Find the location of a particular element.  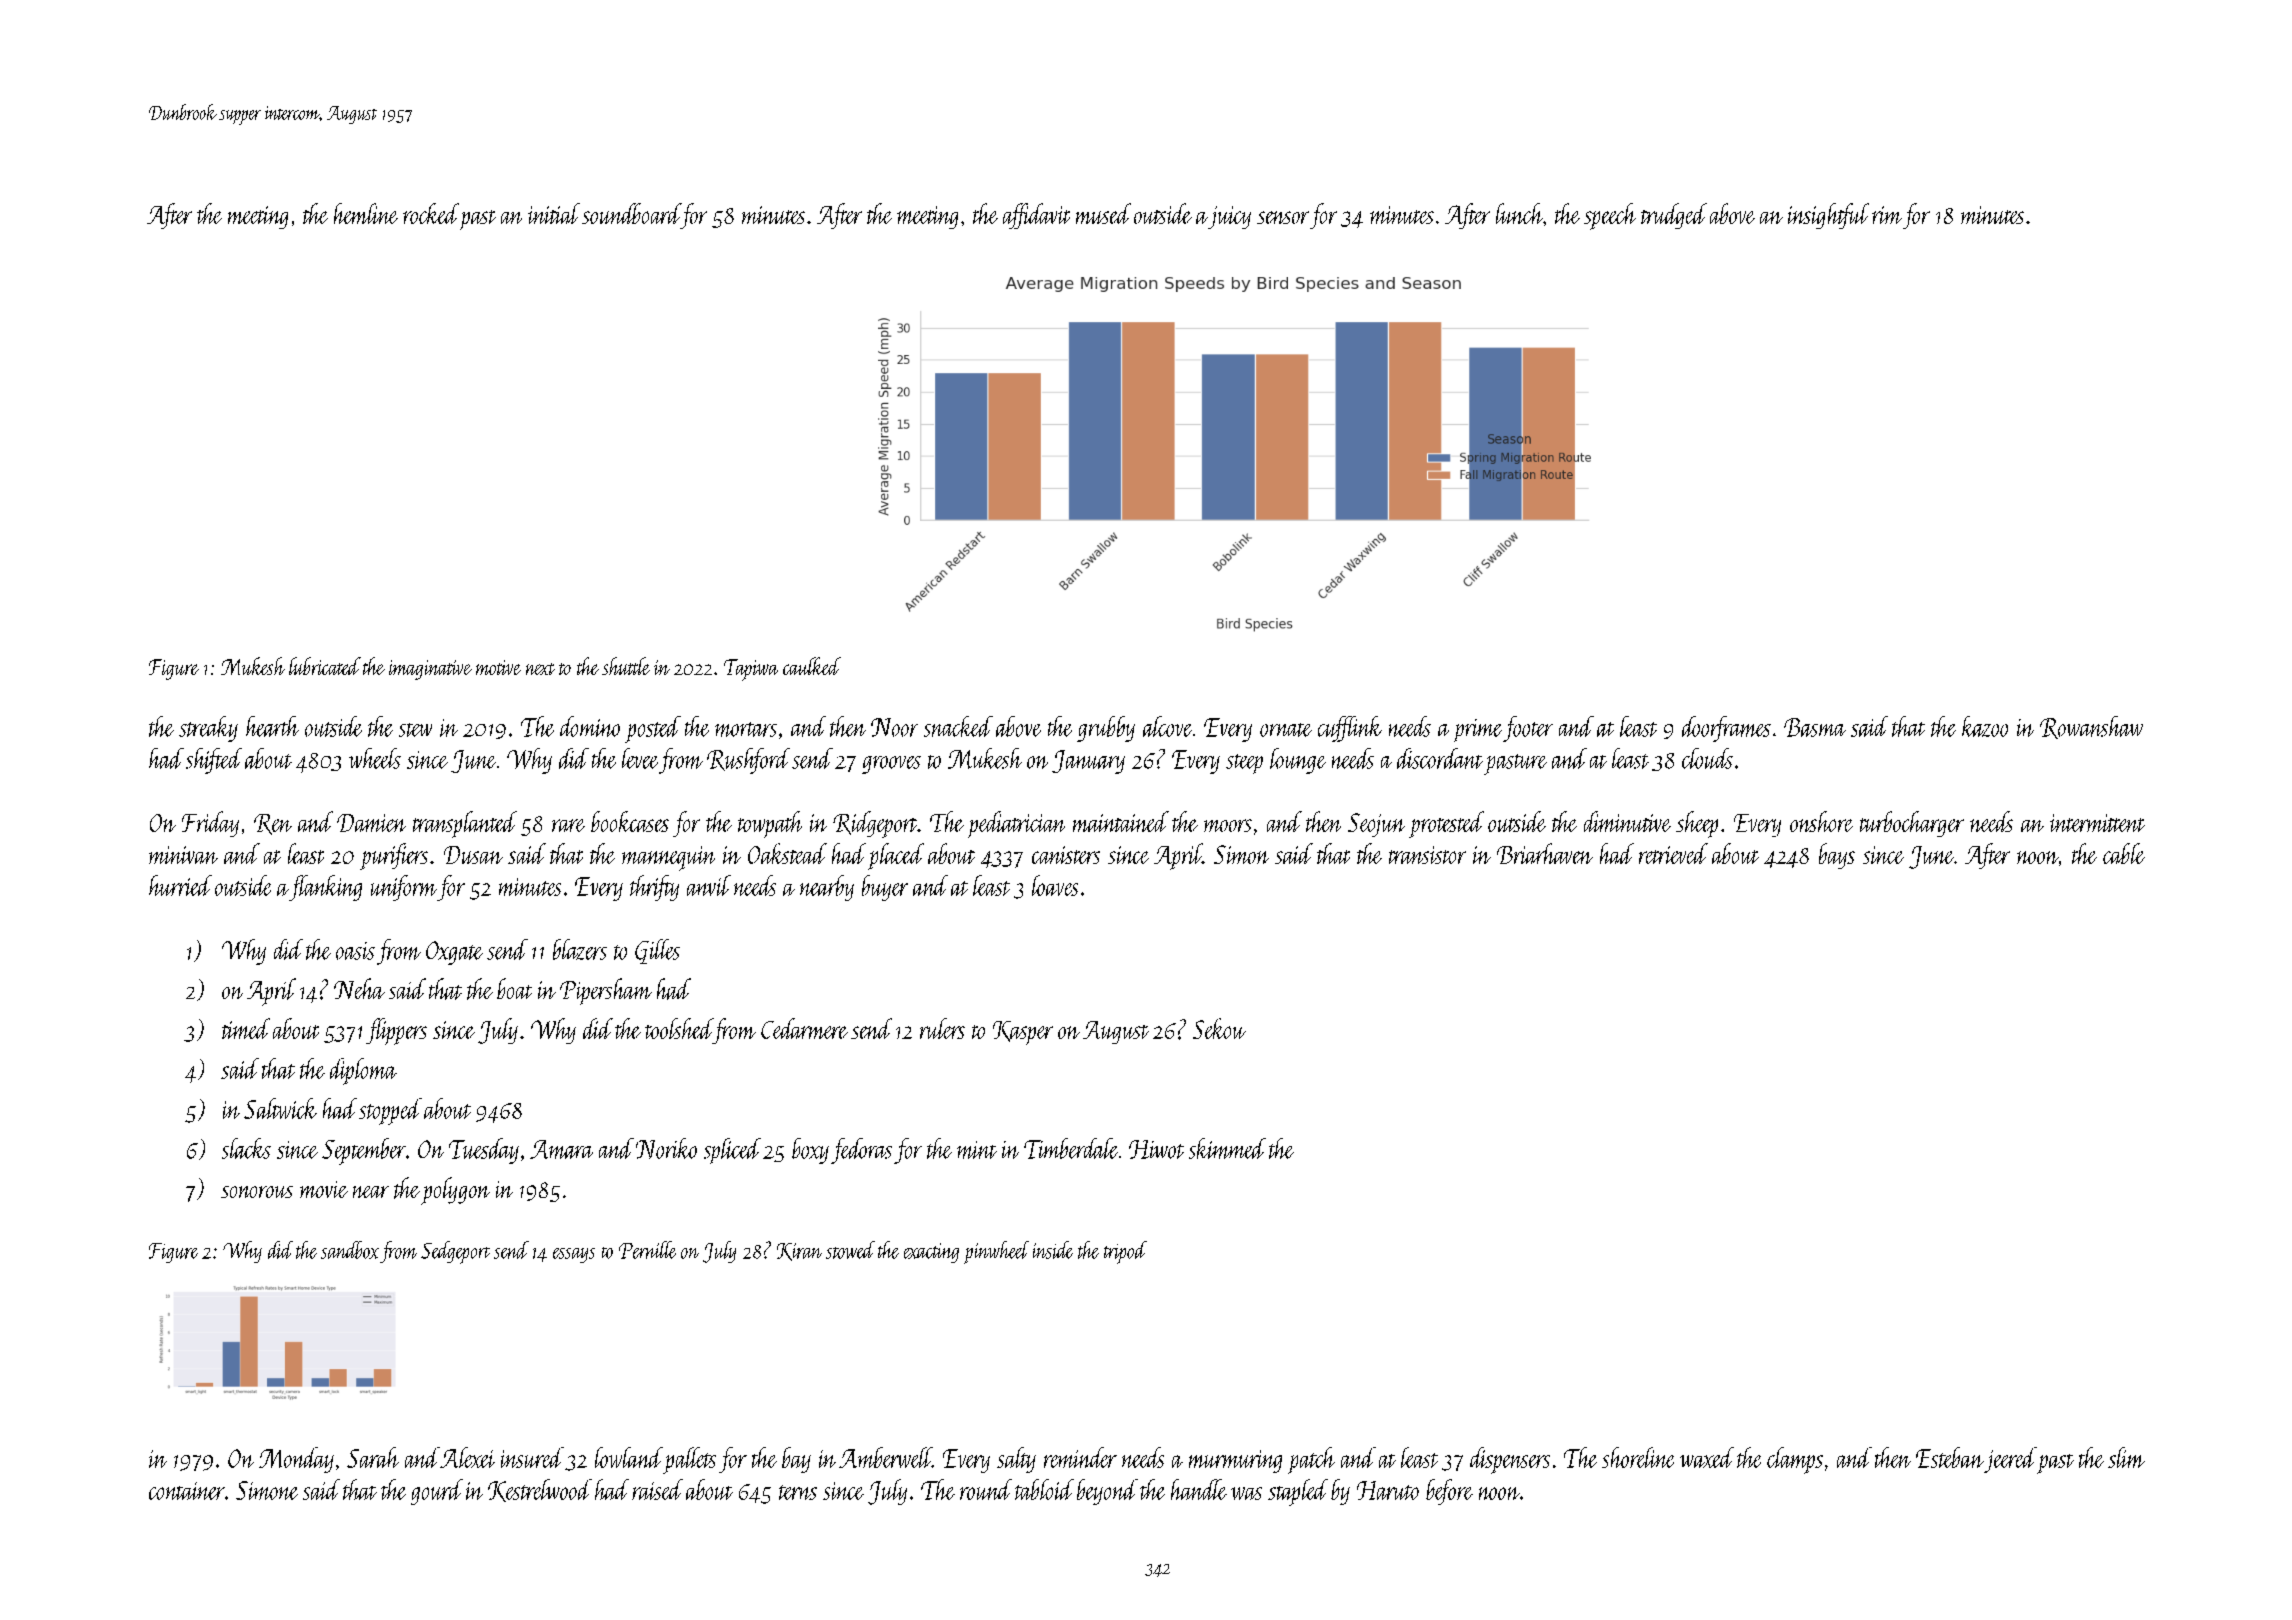

speech is located at coordinates (1610, 216).
